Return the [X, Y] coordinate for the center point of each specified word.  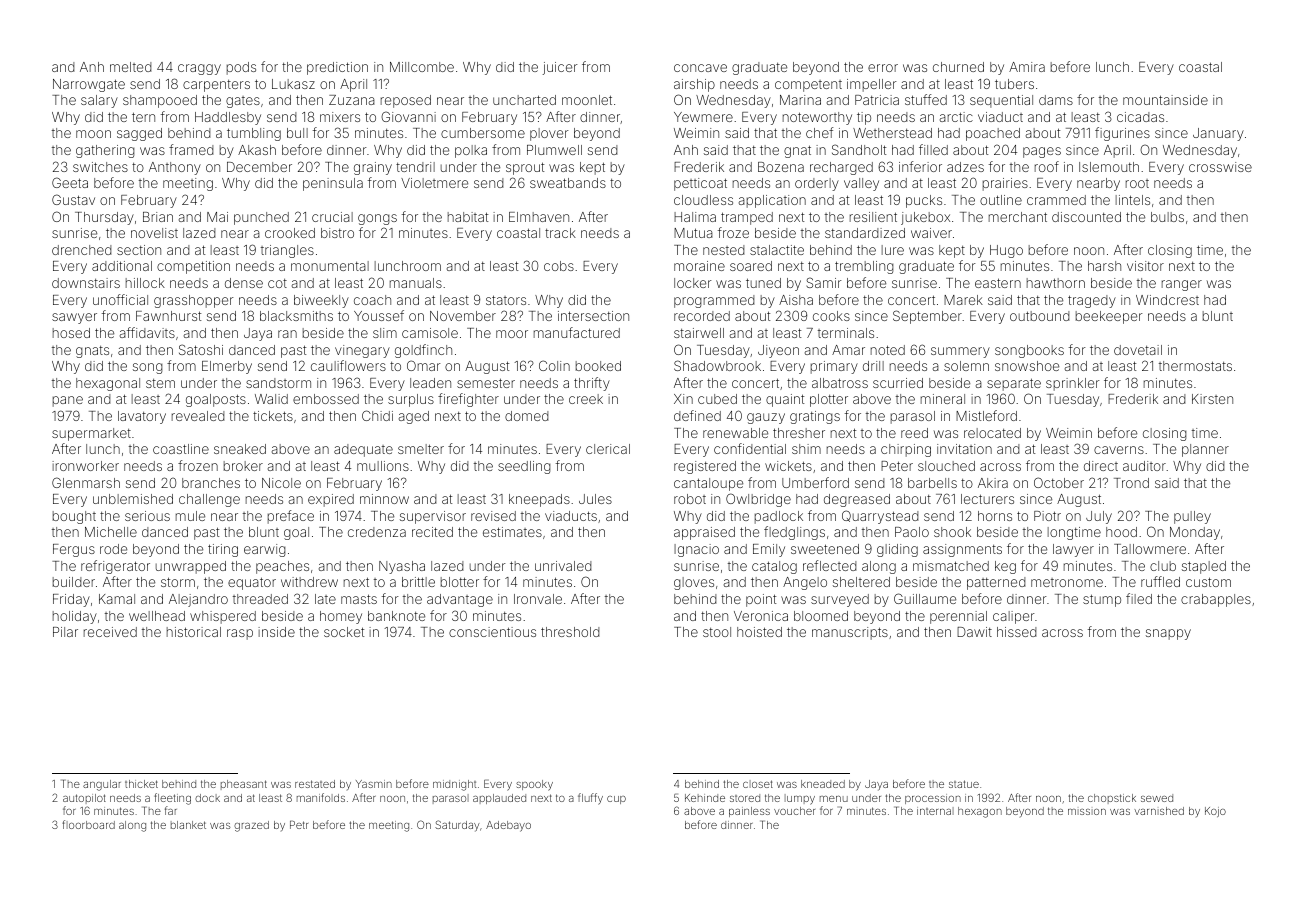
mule [190, 516]
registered [705, 467]
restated [315, 784]
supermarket [91, 434]
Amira [1027, 67]
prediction [337, 68]
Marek [963, 300]
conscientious [492, 632]
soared [751, 266]
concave [700, 68]
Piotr [1047, 516]
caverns [1119, 450]
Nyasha [402, 567]
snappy [1168, 634]
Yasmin [374, 784]
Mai [217, 217]
